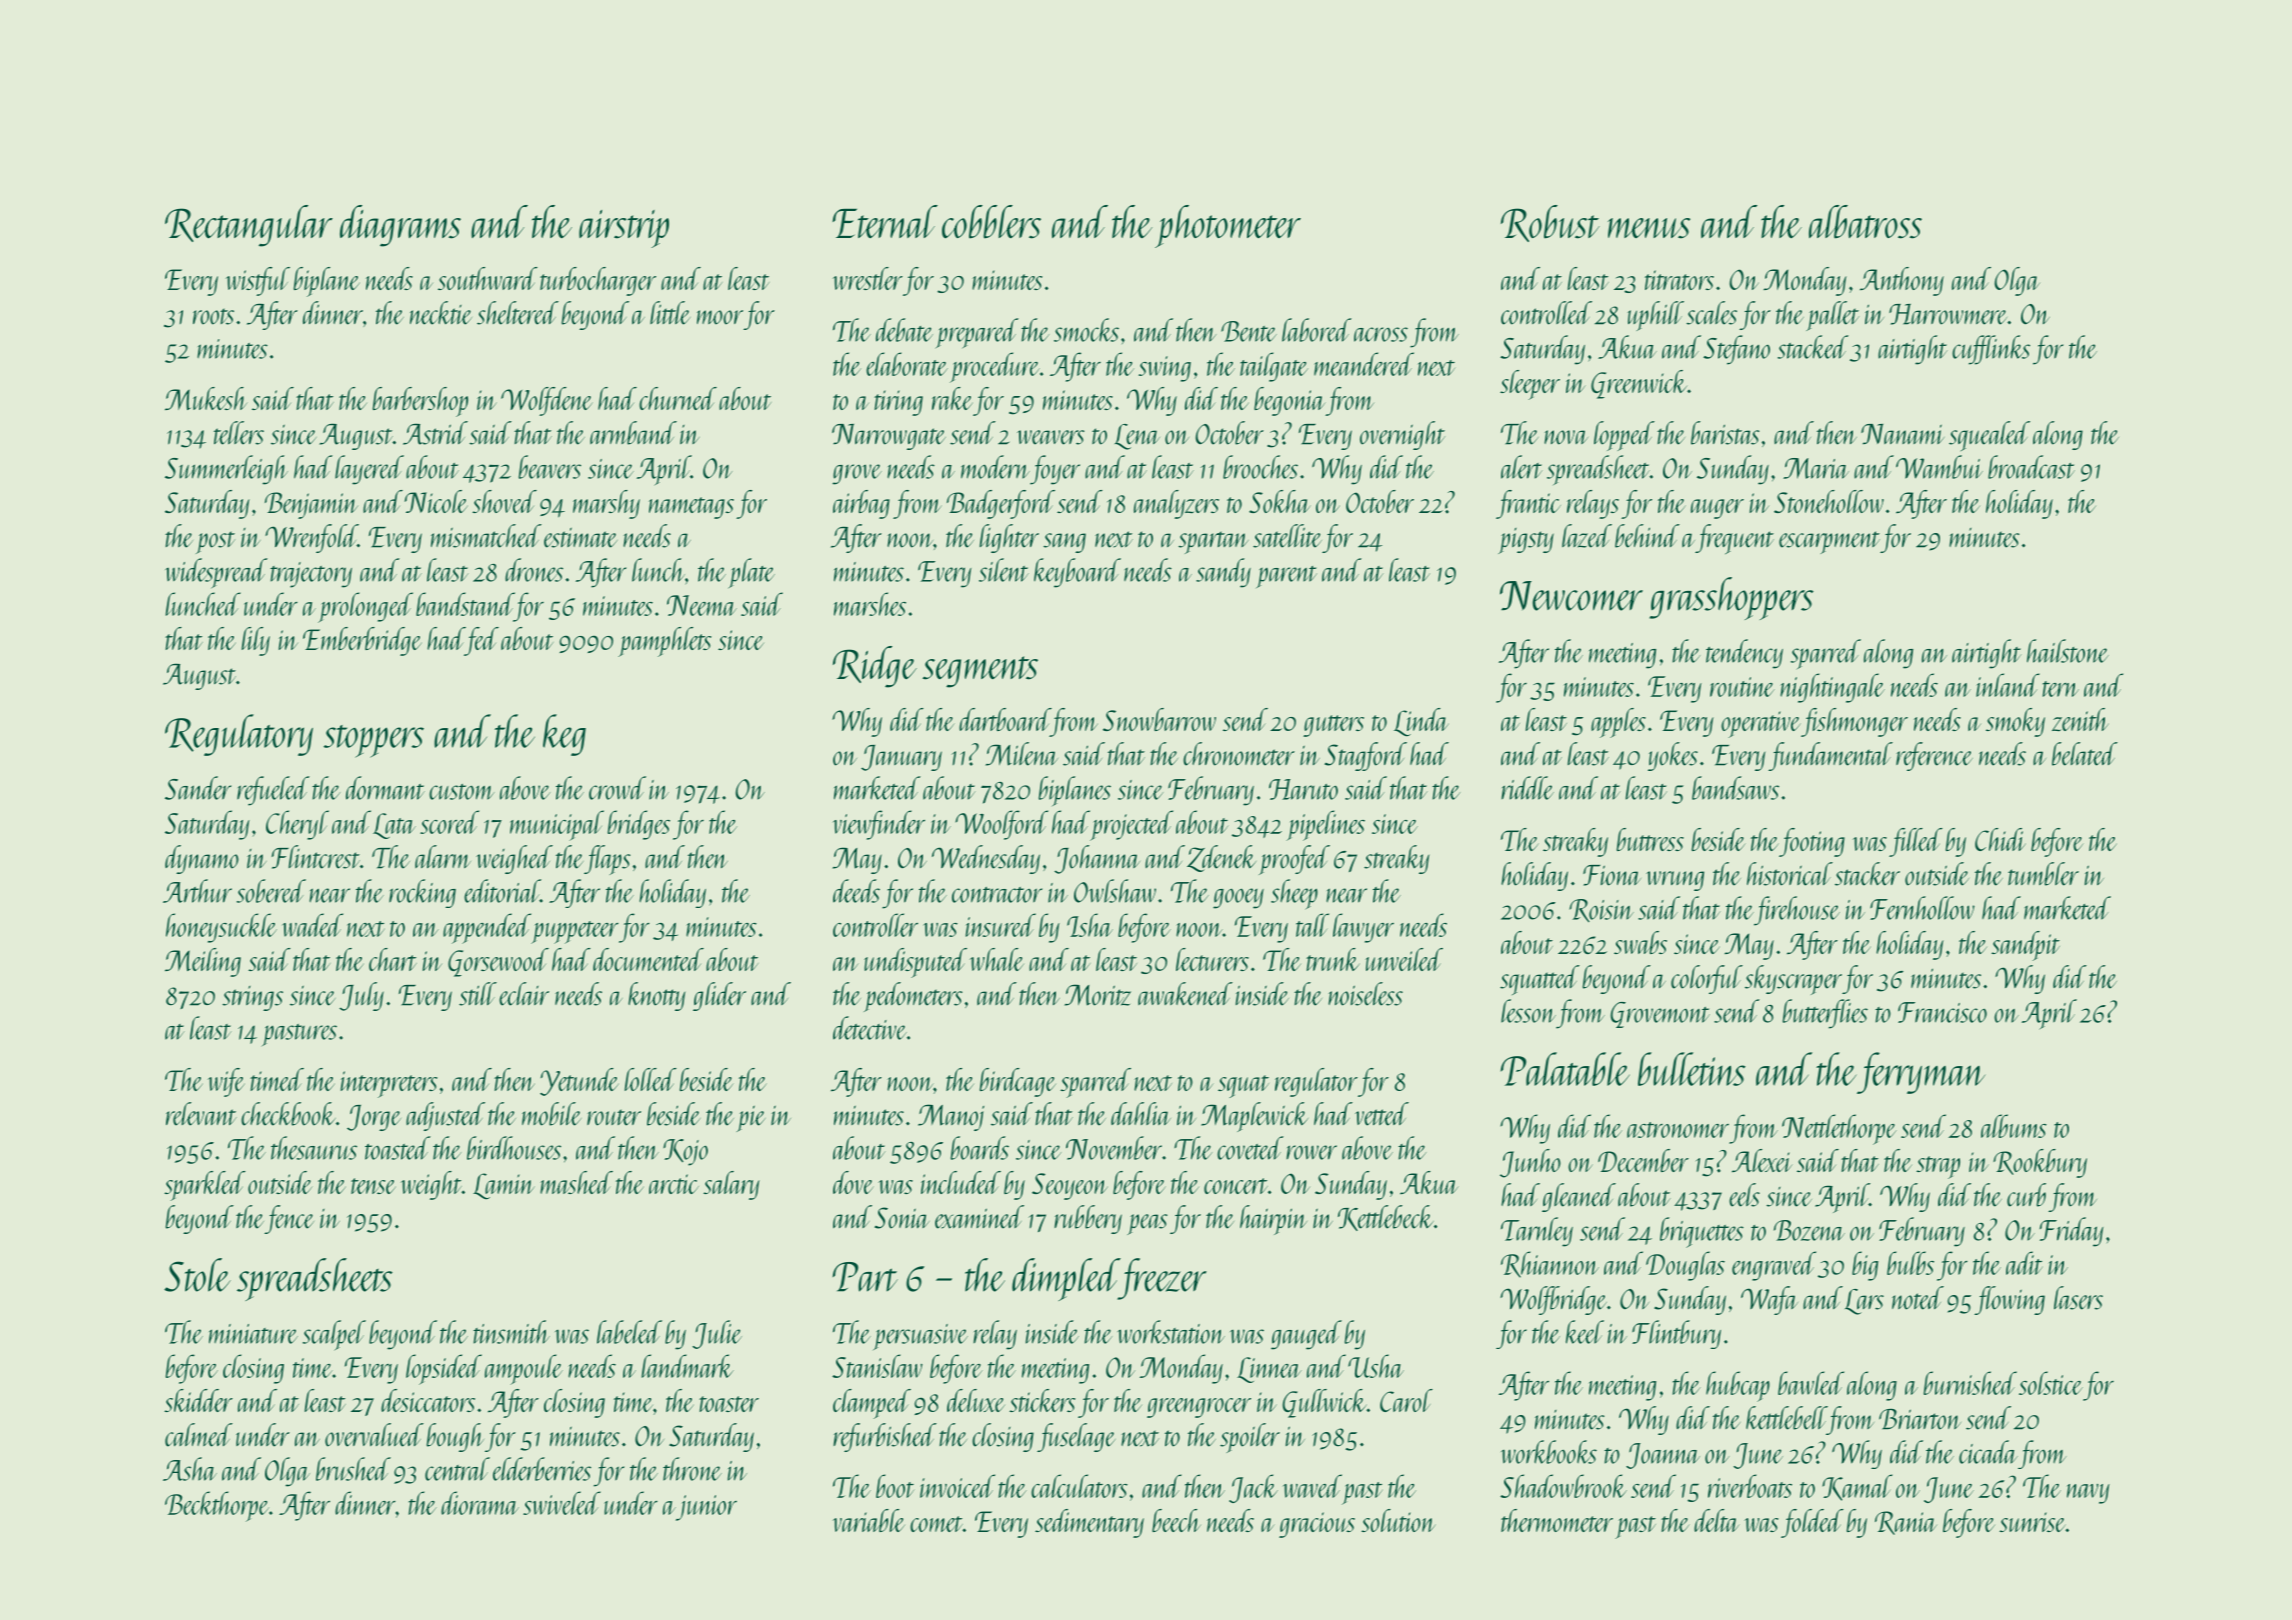 Image resolution: width=2292 pixels, height=1620 pixels. I want to click on Francisco, so click(1942, 1012).
